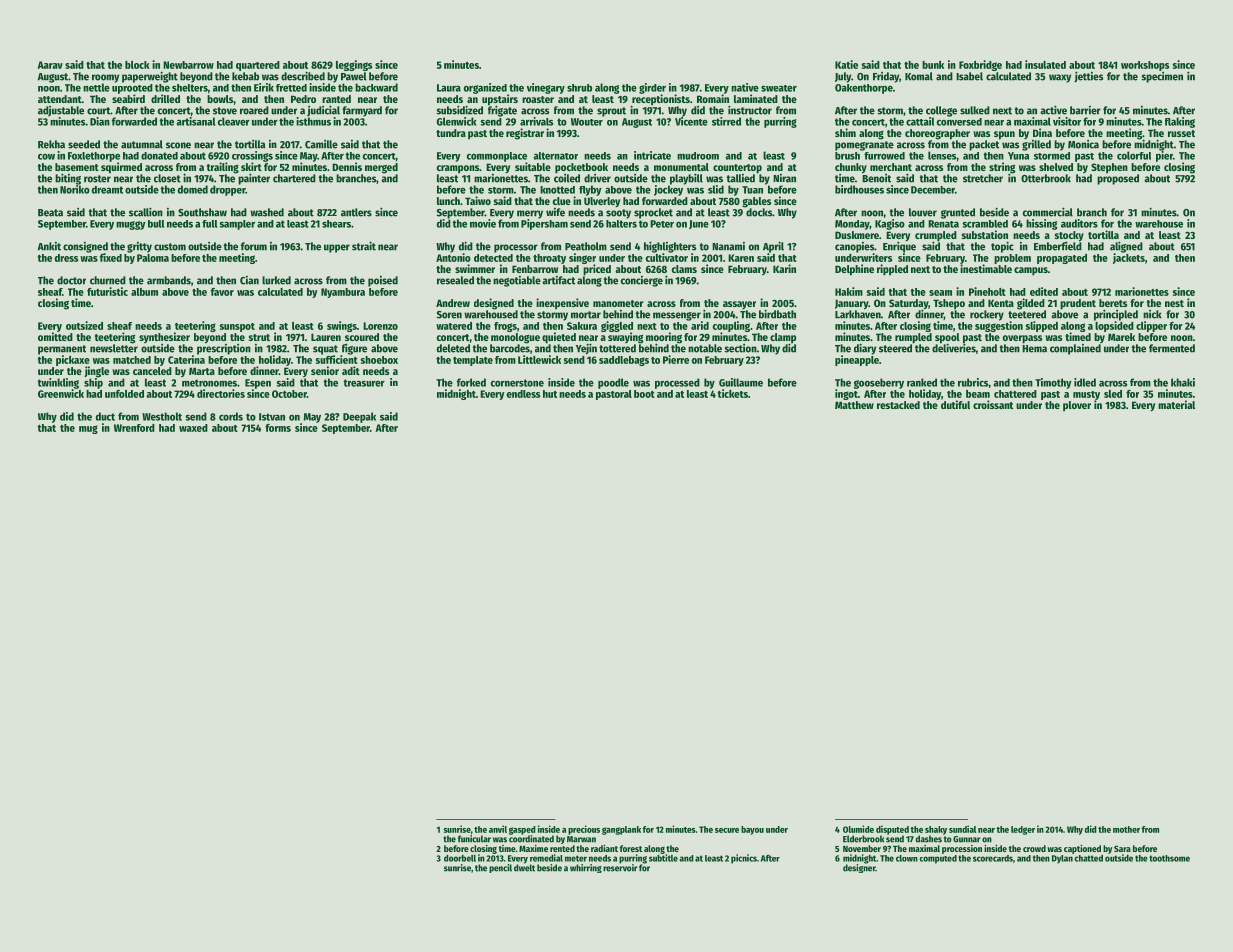  What do you see at coordinates (252, 156) in the document?
I see `crossings` at bounding box center [252, 156].
